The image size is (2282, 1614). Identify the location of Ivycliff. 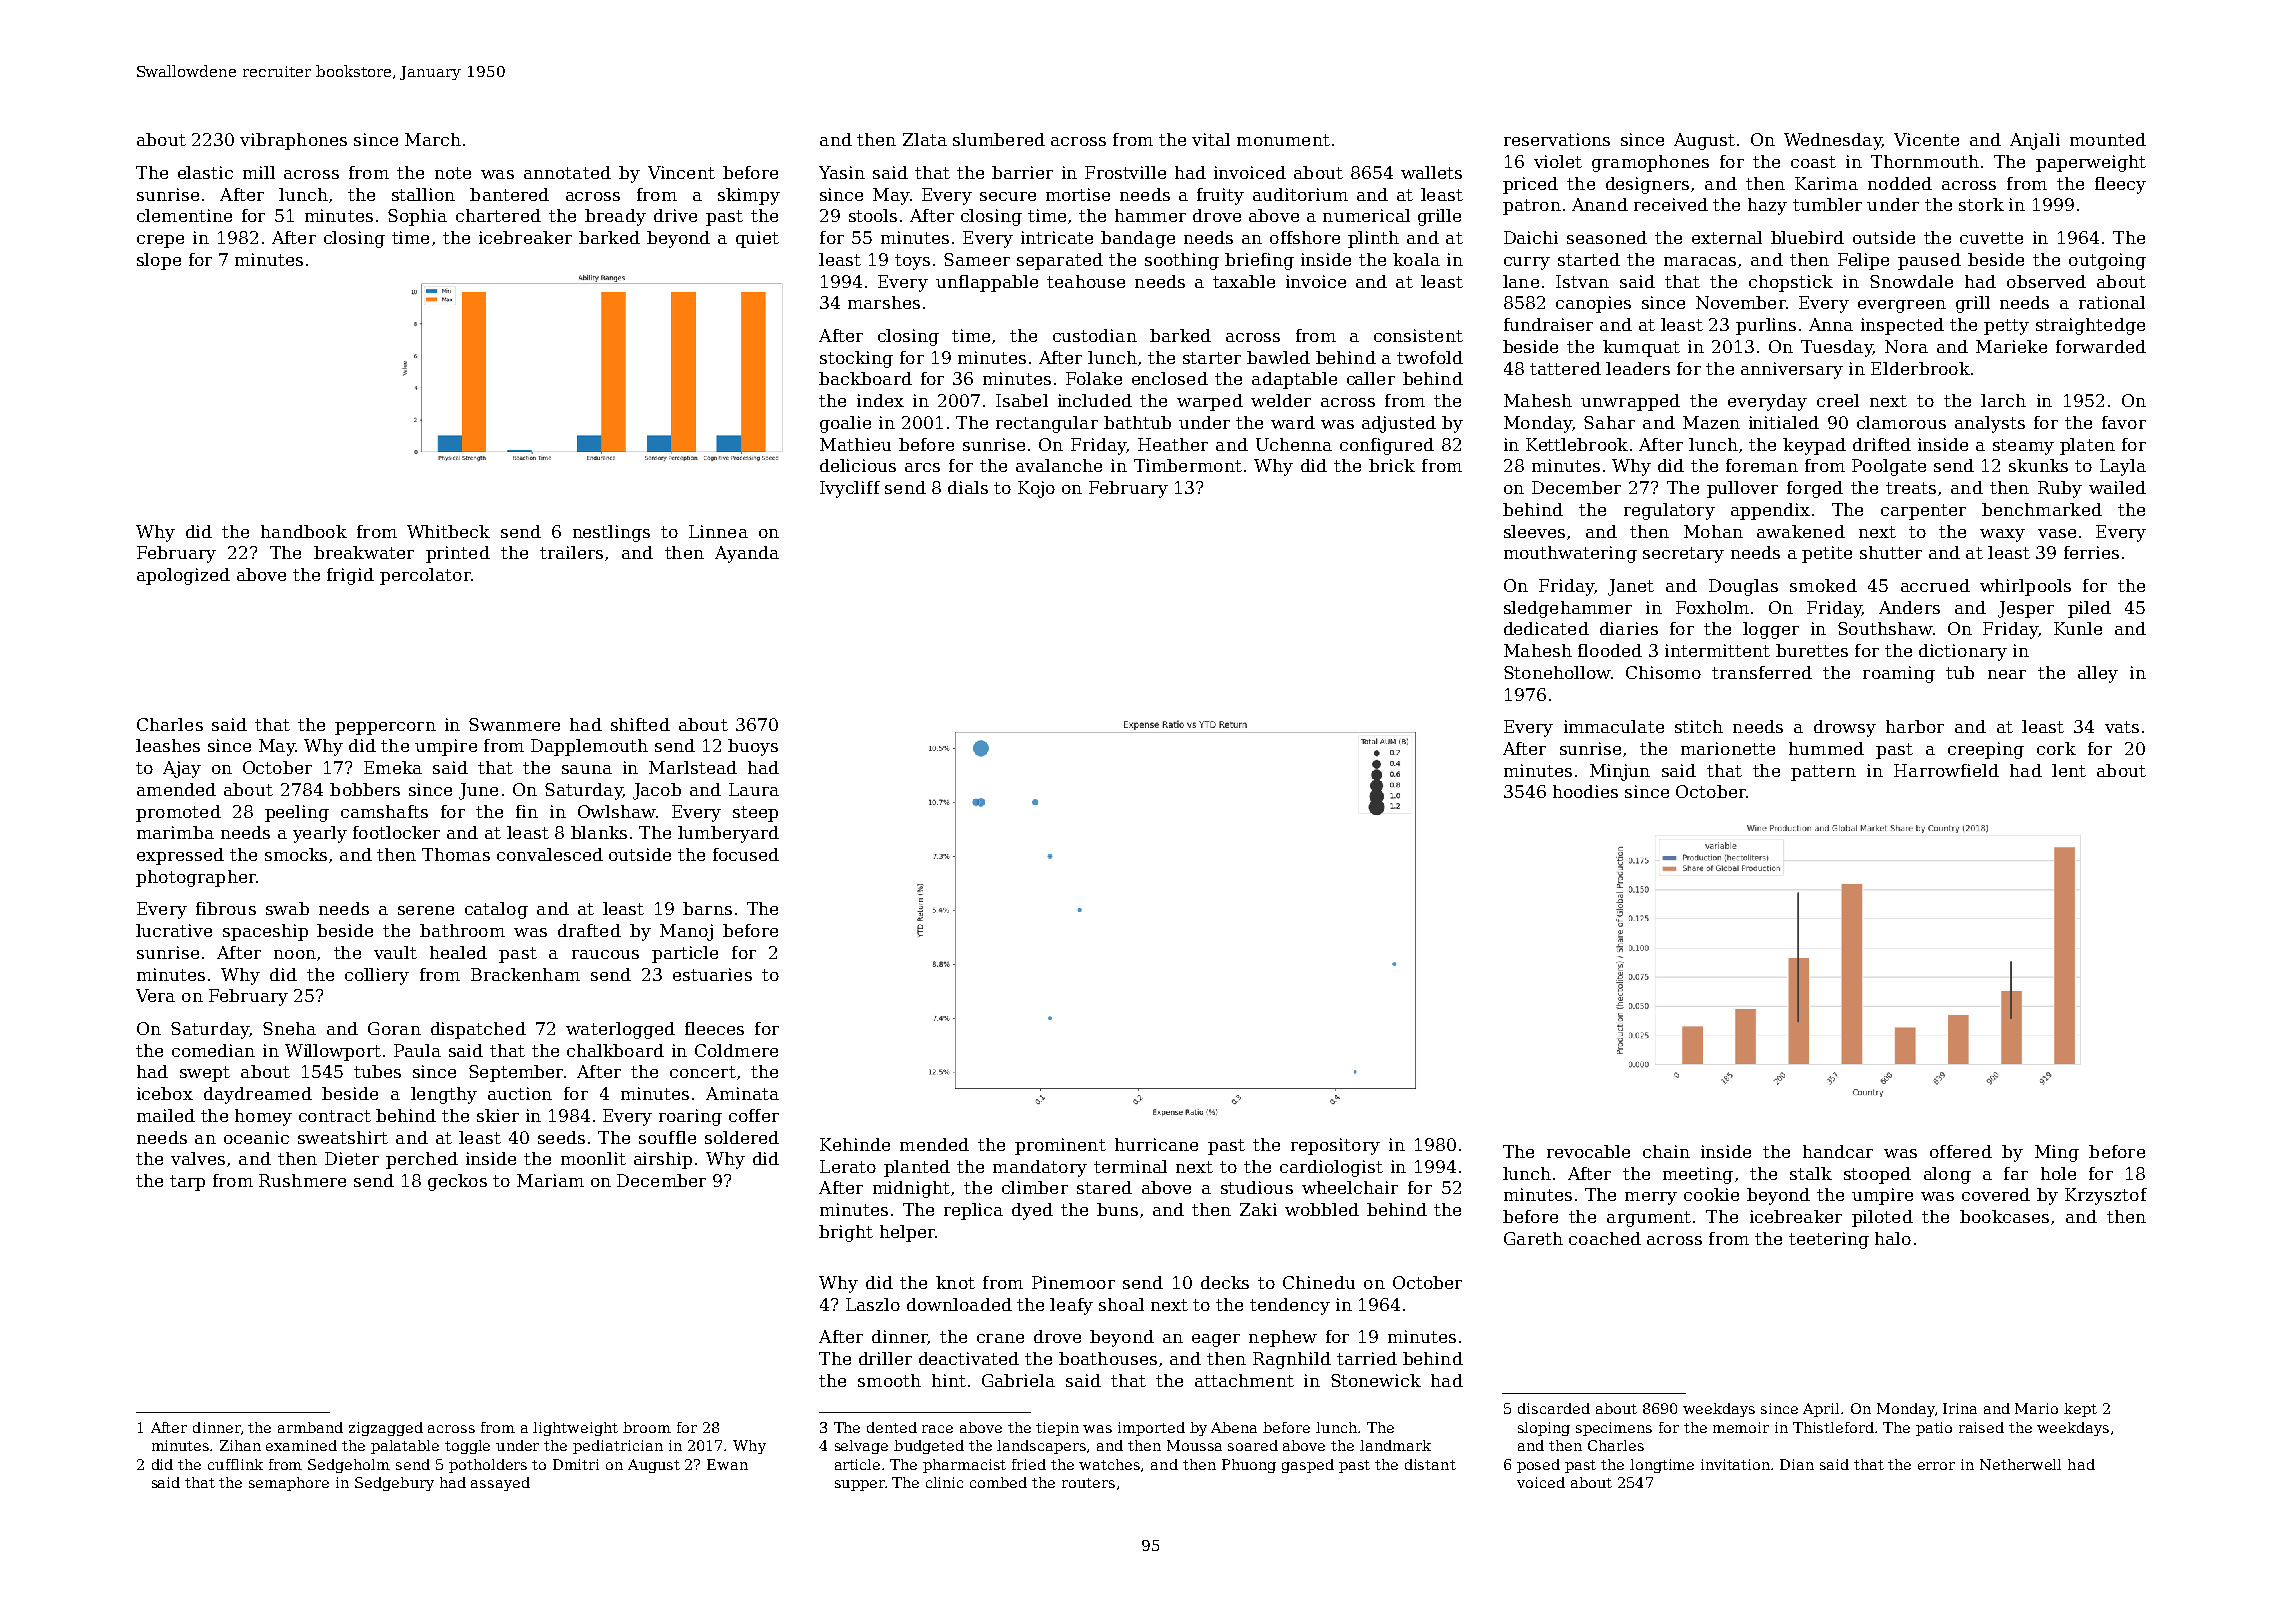
(850, 489).
